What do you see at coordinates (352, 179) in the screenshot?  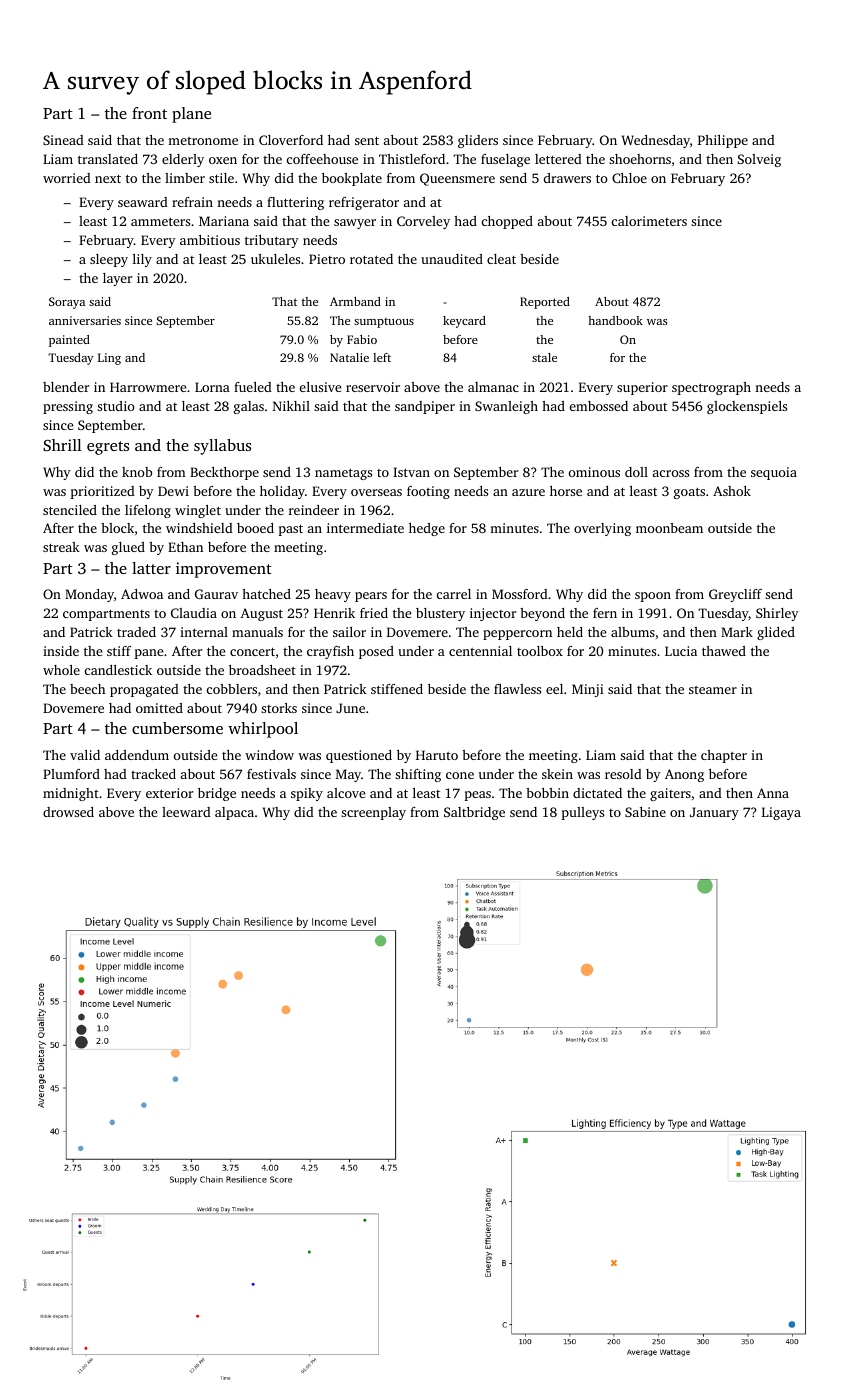 I see `bookplate` at bounding box center [352, 179].
